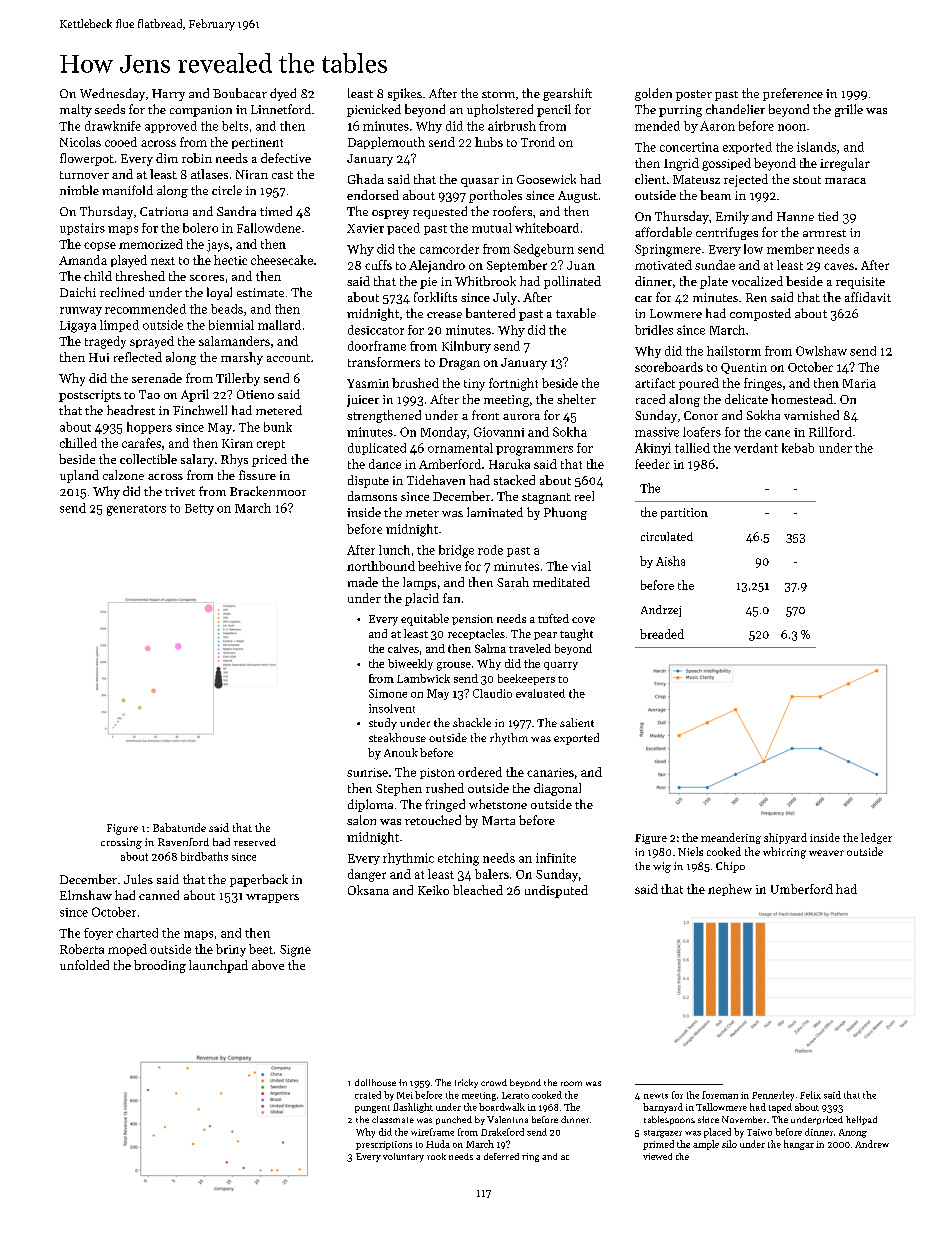 The image size is (952, 1233). I want to click on Niels, so click(690, 851).
